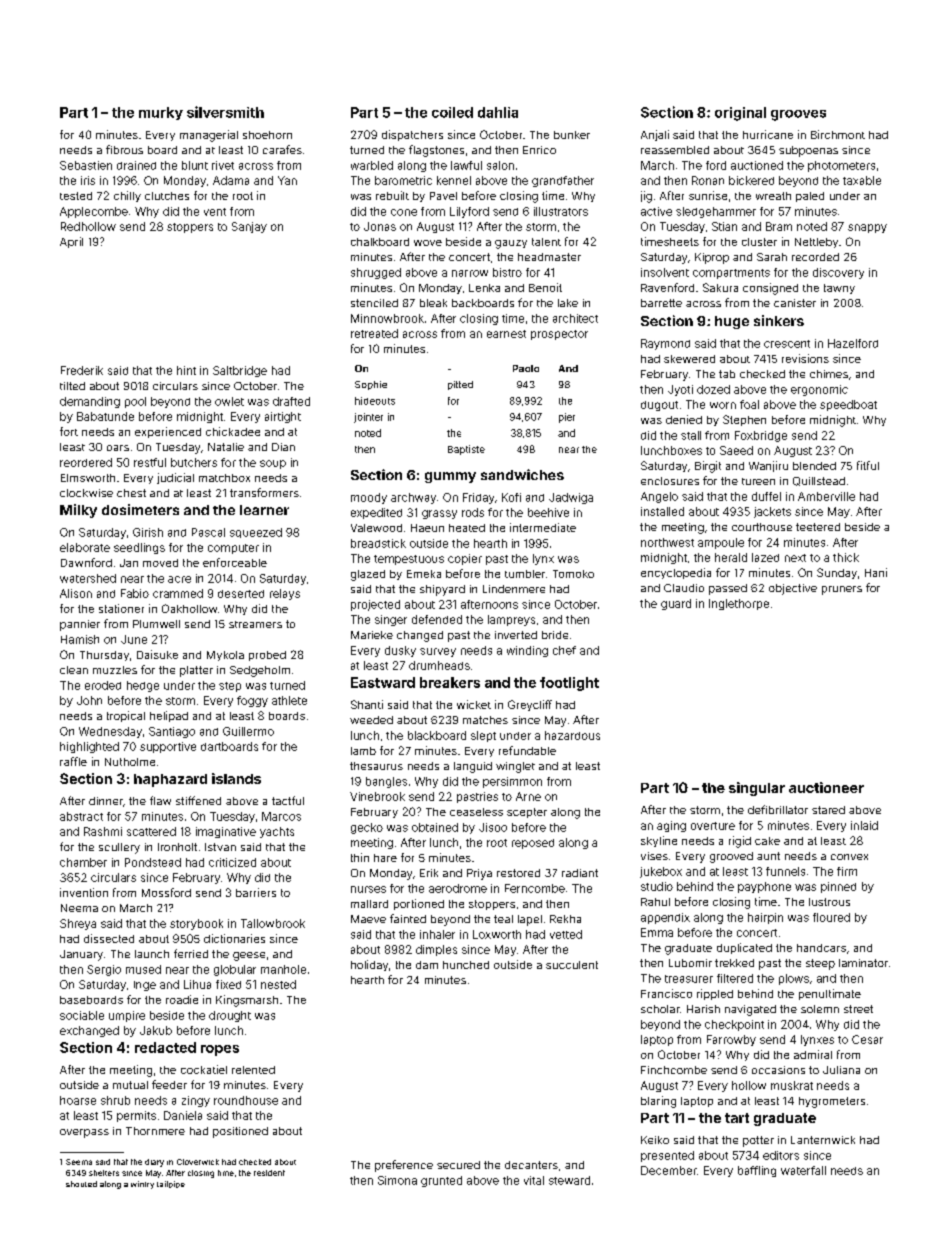 Image resolution: width=952 pixels, height=1233 pixels. I want to click on experienced, so click(168, 432).
